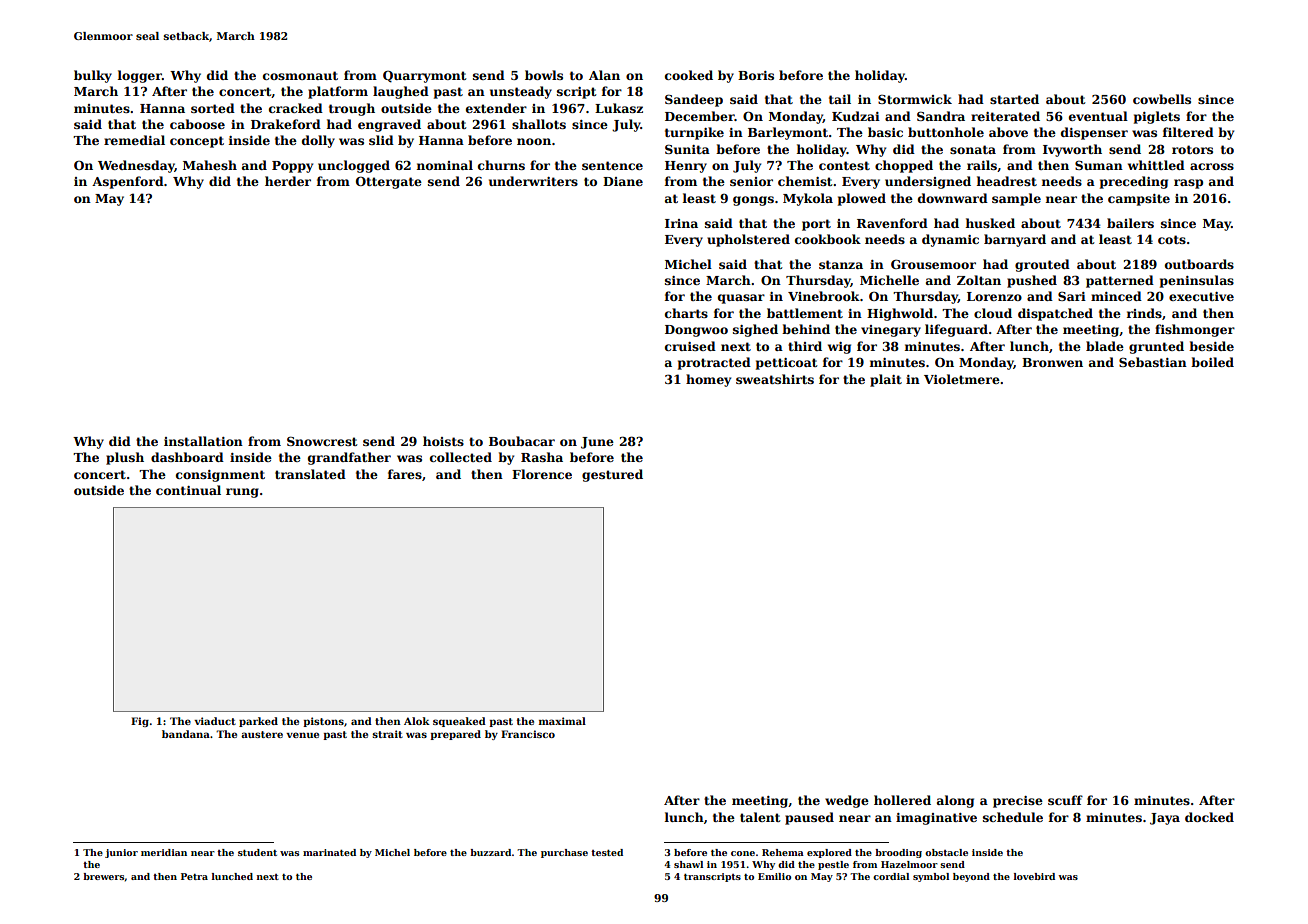  What do you see at coordinates (542, 474) in the image?
I see `Florence` at bounding box center [542, 474].
